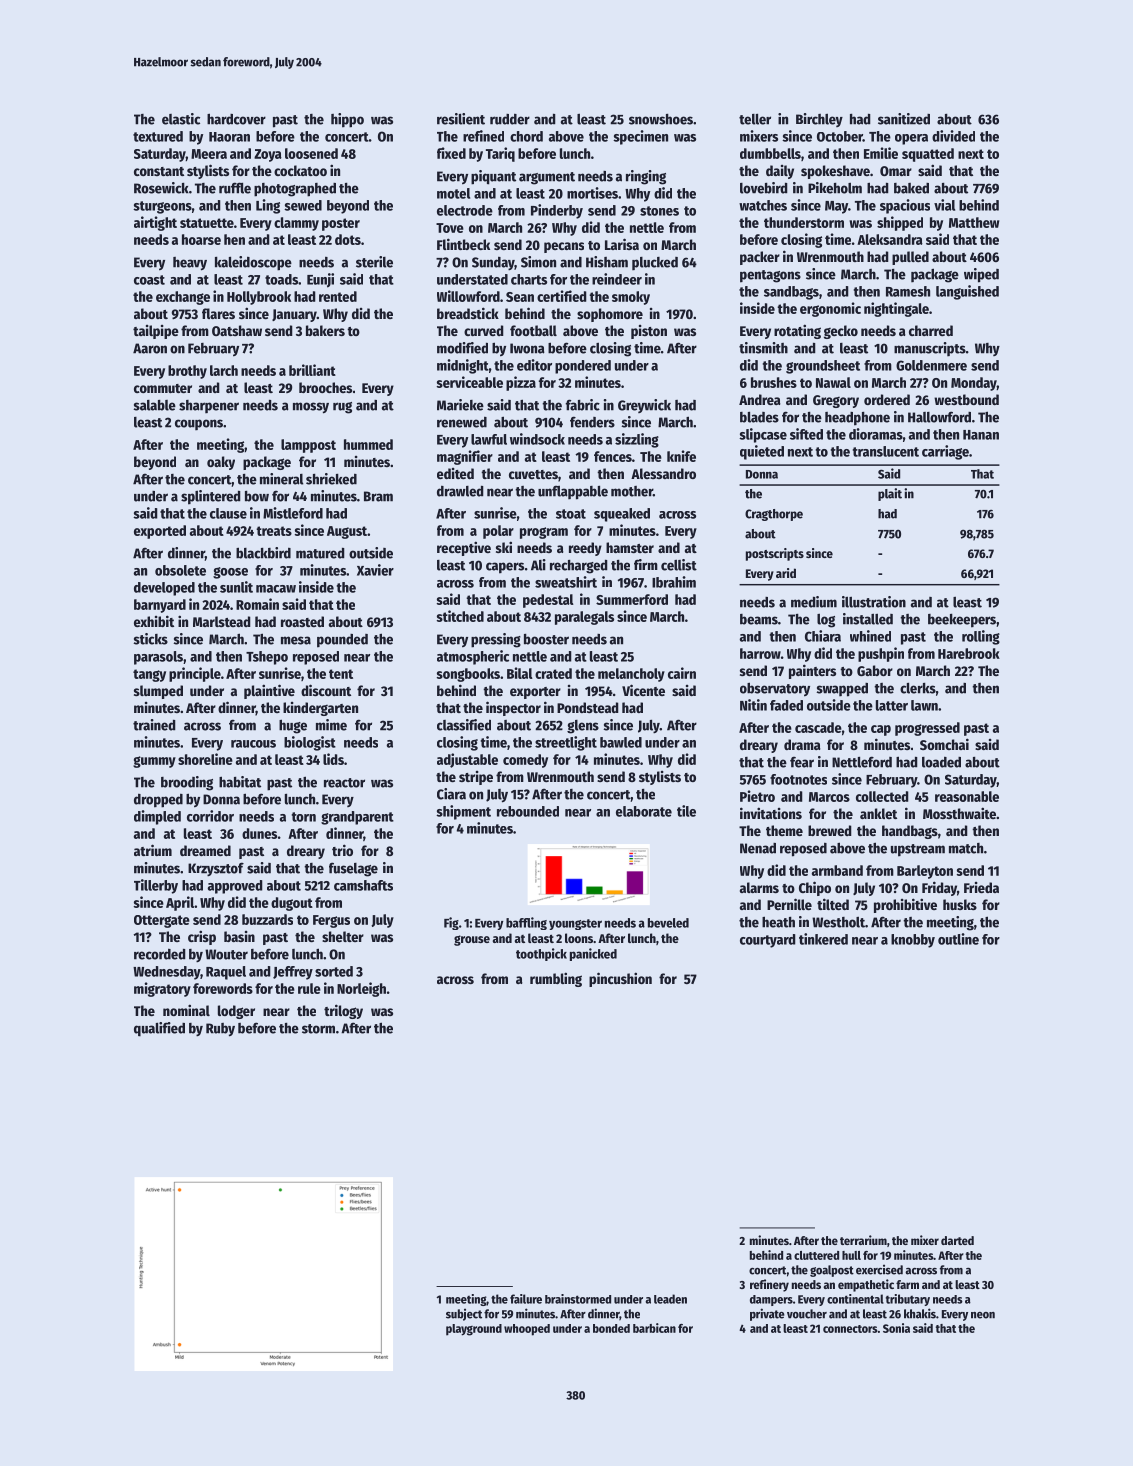  What do you see at coordinates (269, 691) in the image?
I see `plaintive` at bounding box center [269, 691].
